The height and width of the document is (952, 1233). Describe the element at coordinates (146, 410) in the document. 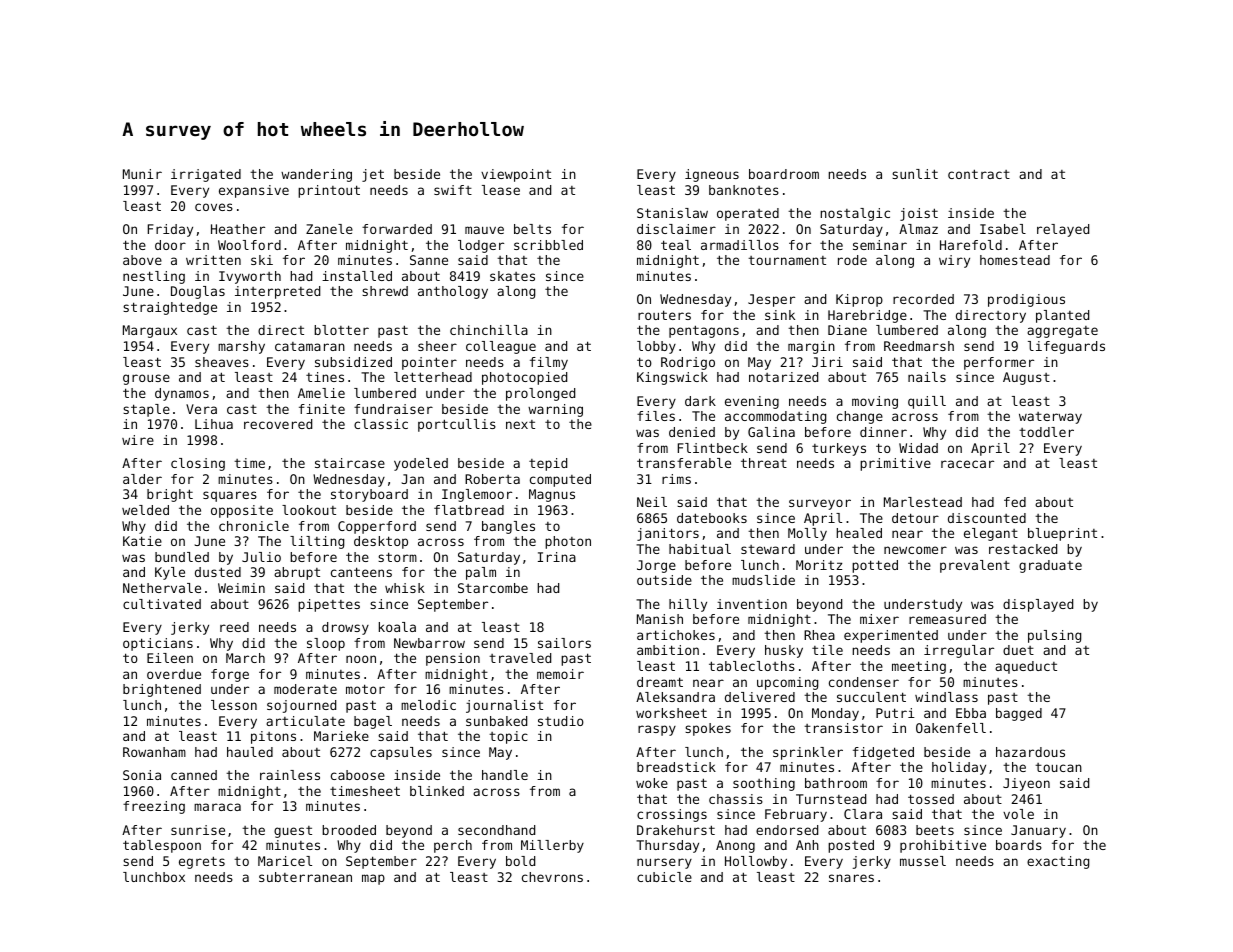

I see `staple` at that location.
